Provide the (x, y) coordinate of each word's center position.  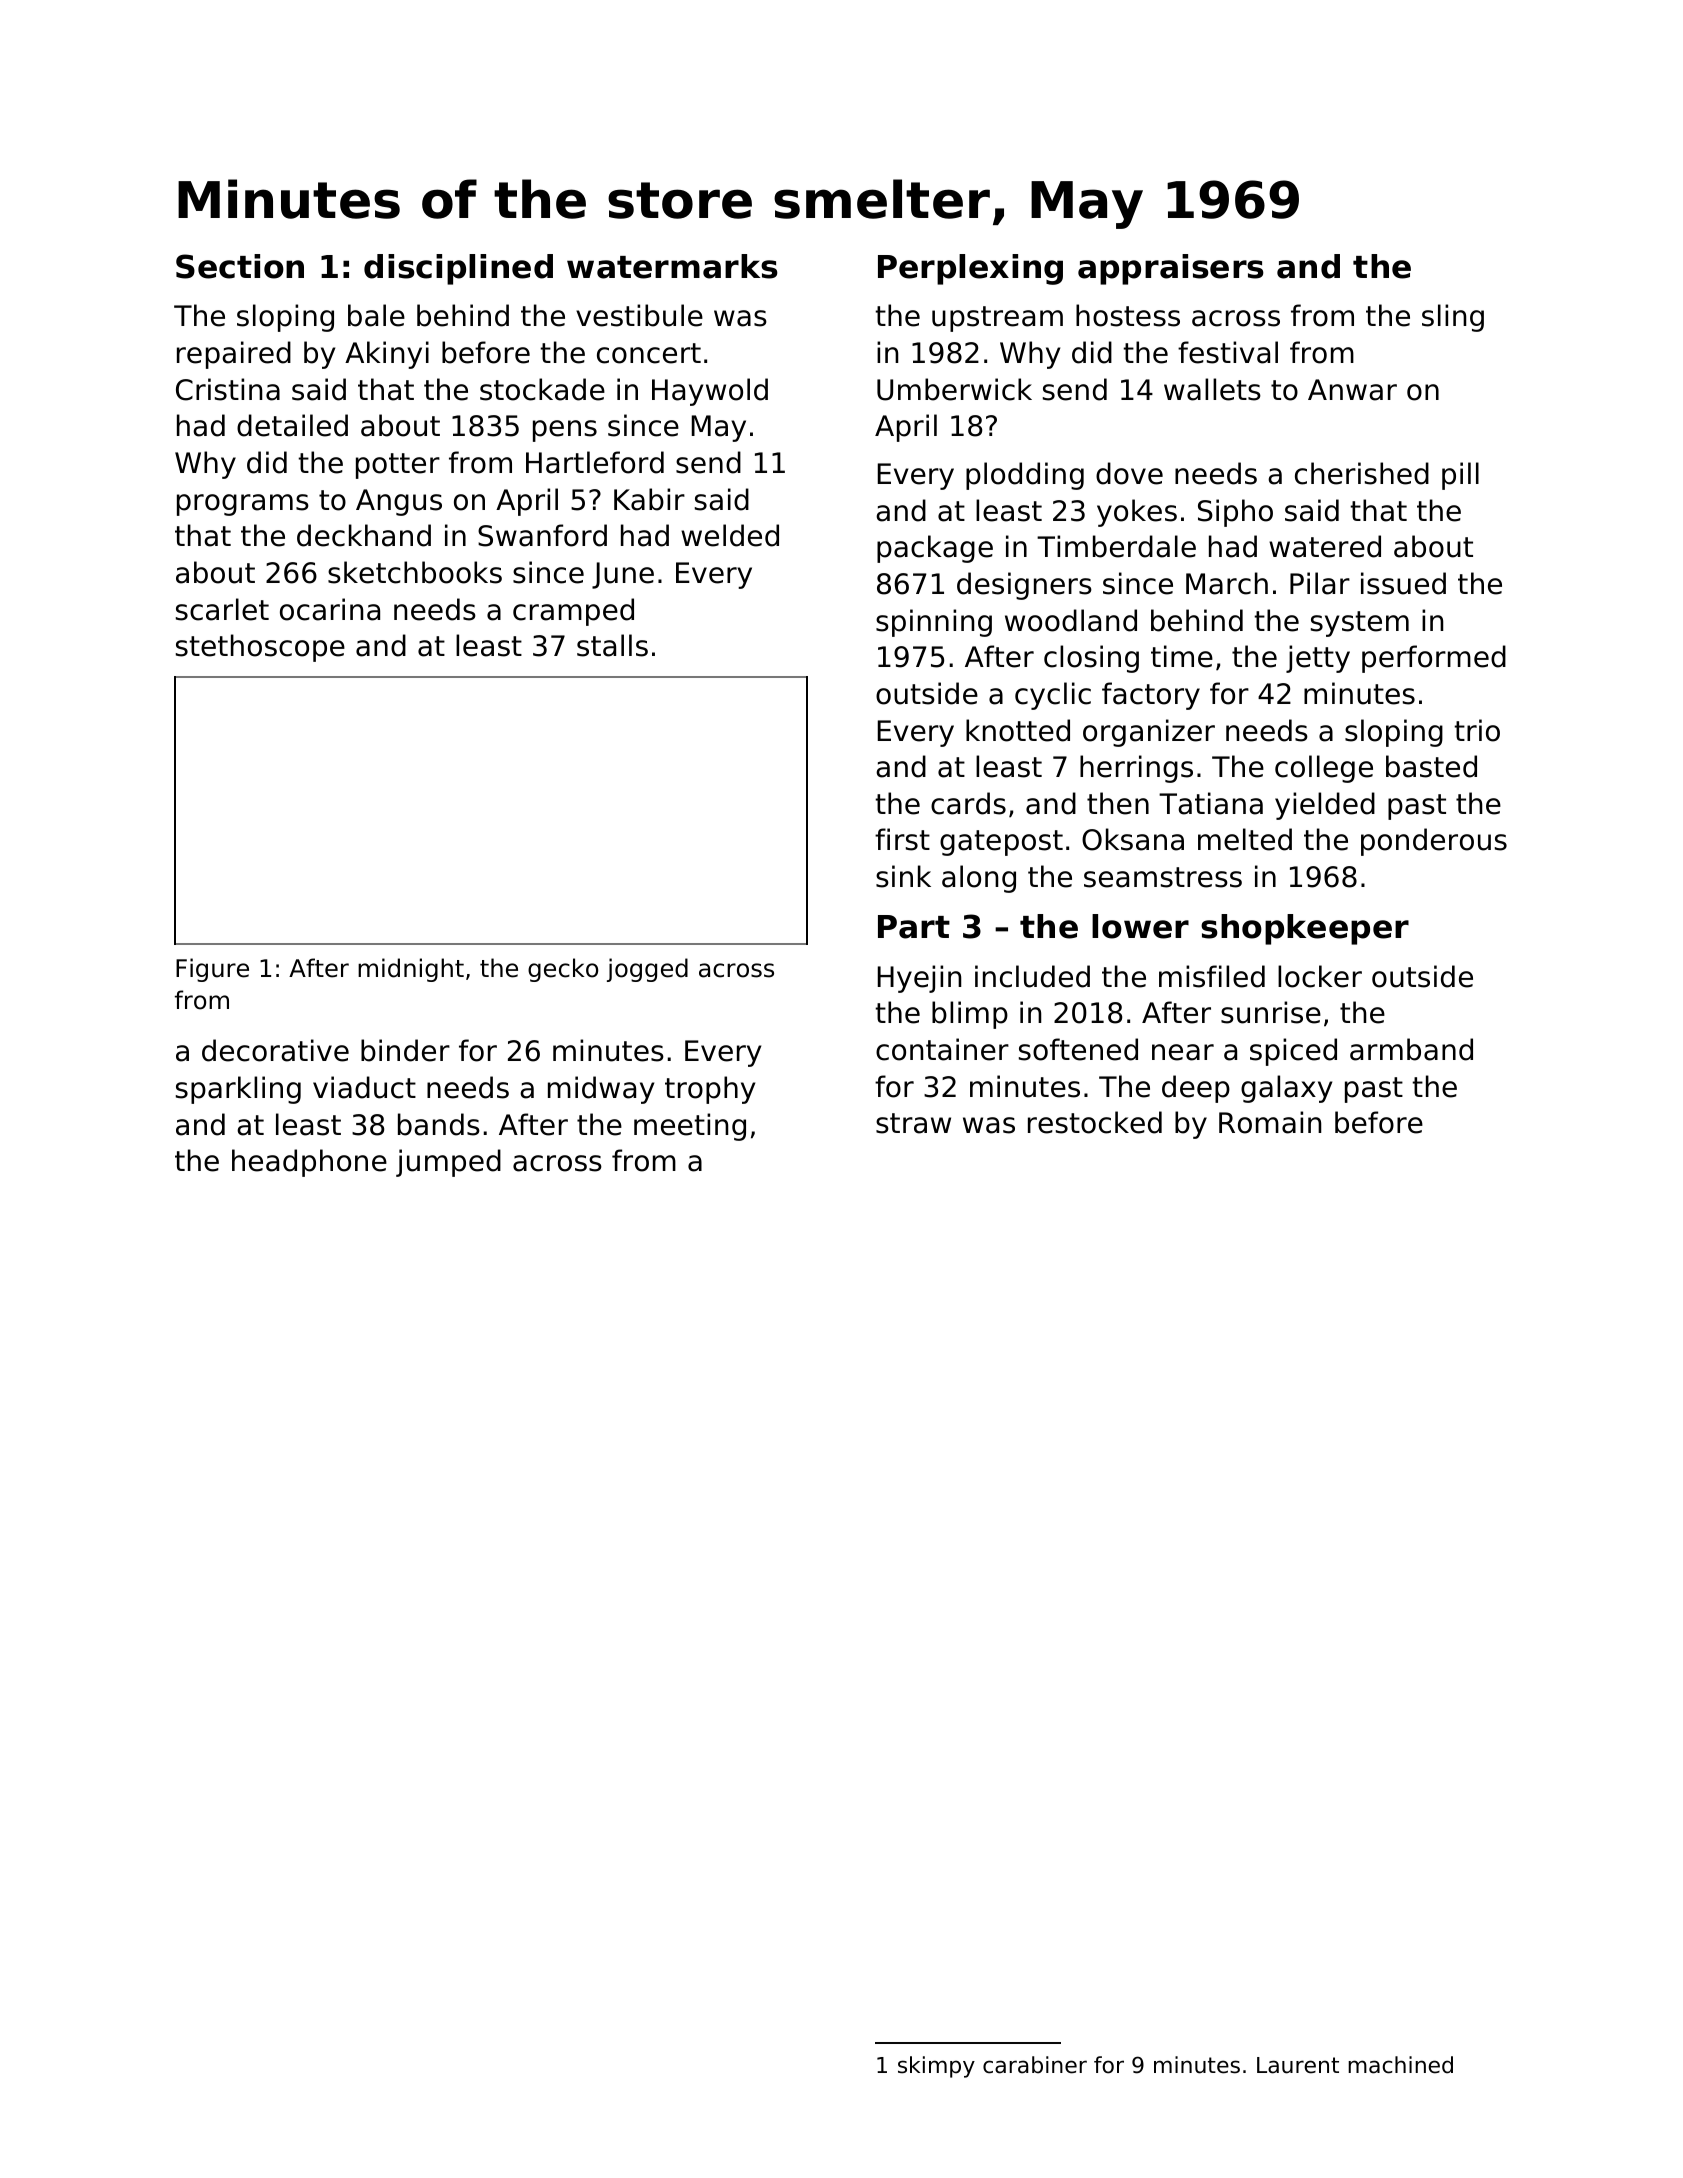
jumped (448, 1163)
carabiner (1035, 2065)
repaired (234, 355)
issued (1403, 583)
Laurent (1298, 2065)
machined (1400, 2065)
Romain (1270, 1122)
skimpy (936, 2067)
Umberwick (954, 389)
